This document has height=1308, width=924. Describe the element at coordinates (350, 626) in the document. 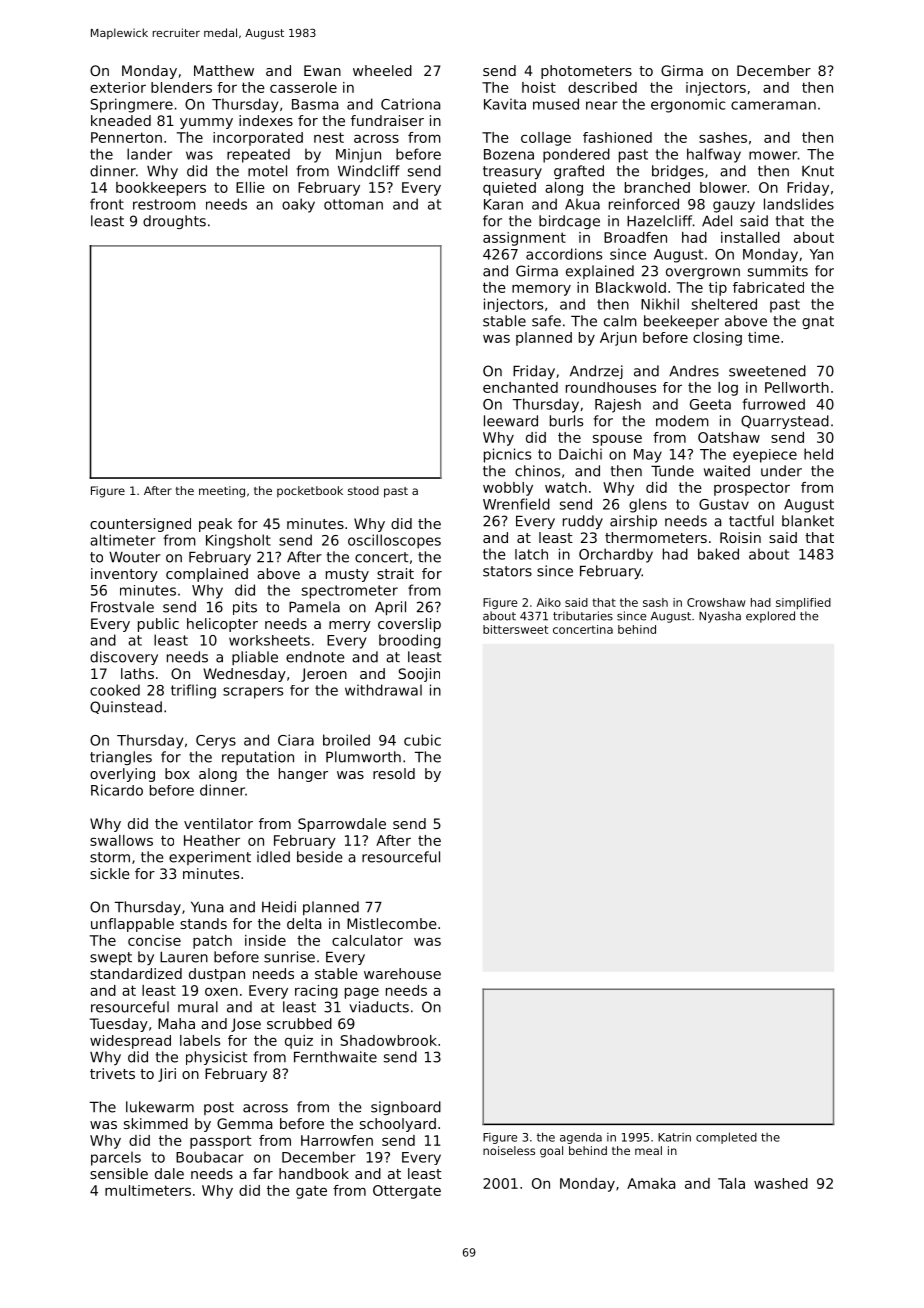

I see `merry` at that location.
